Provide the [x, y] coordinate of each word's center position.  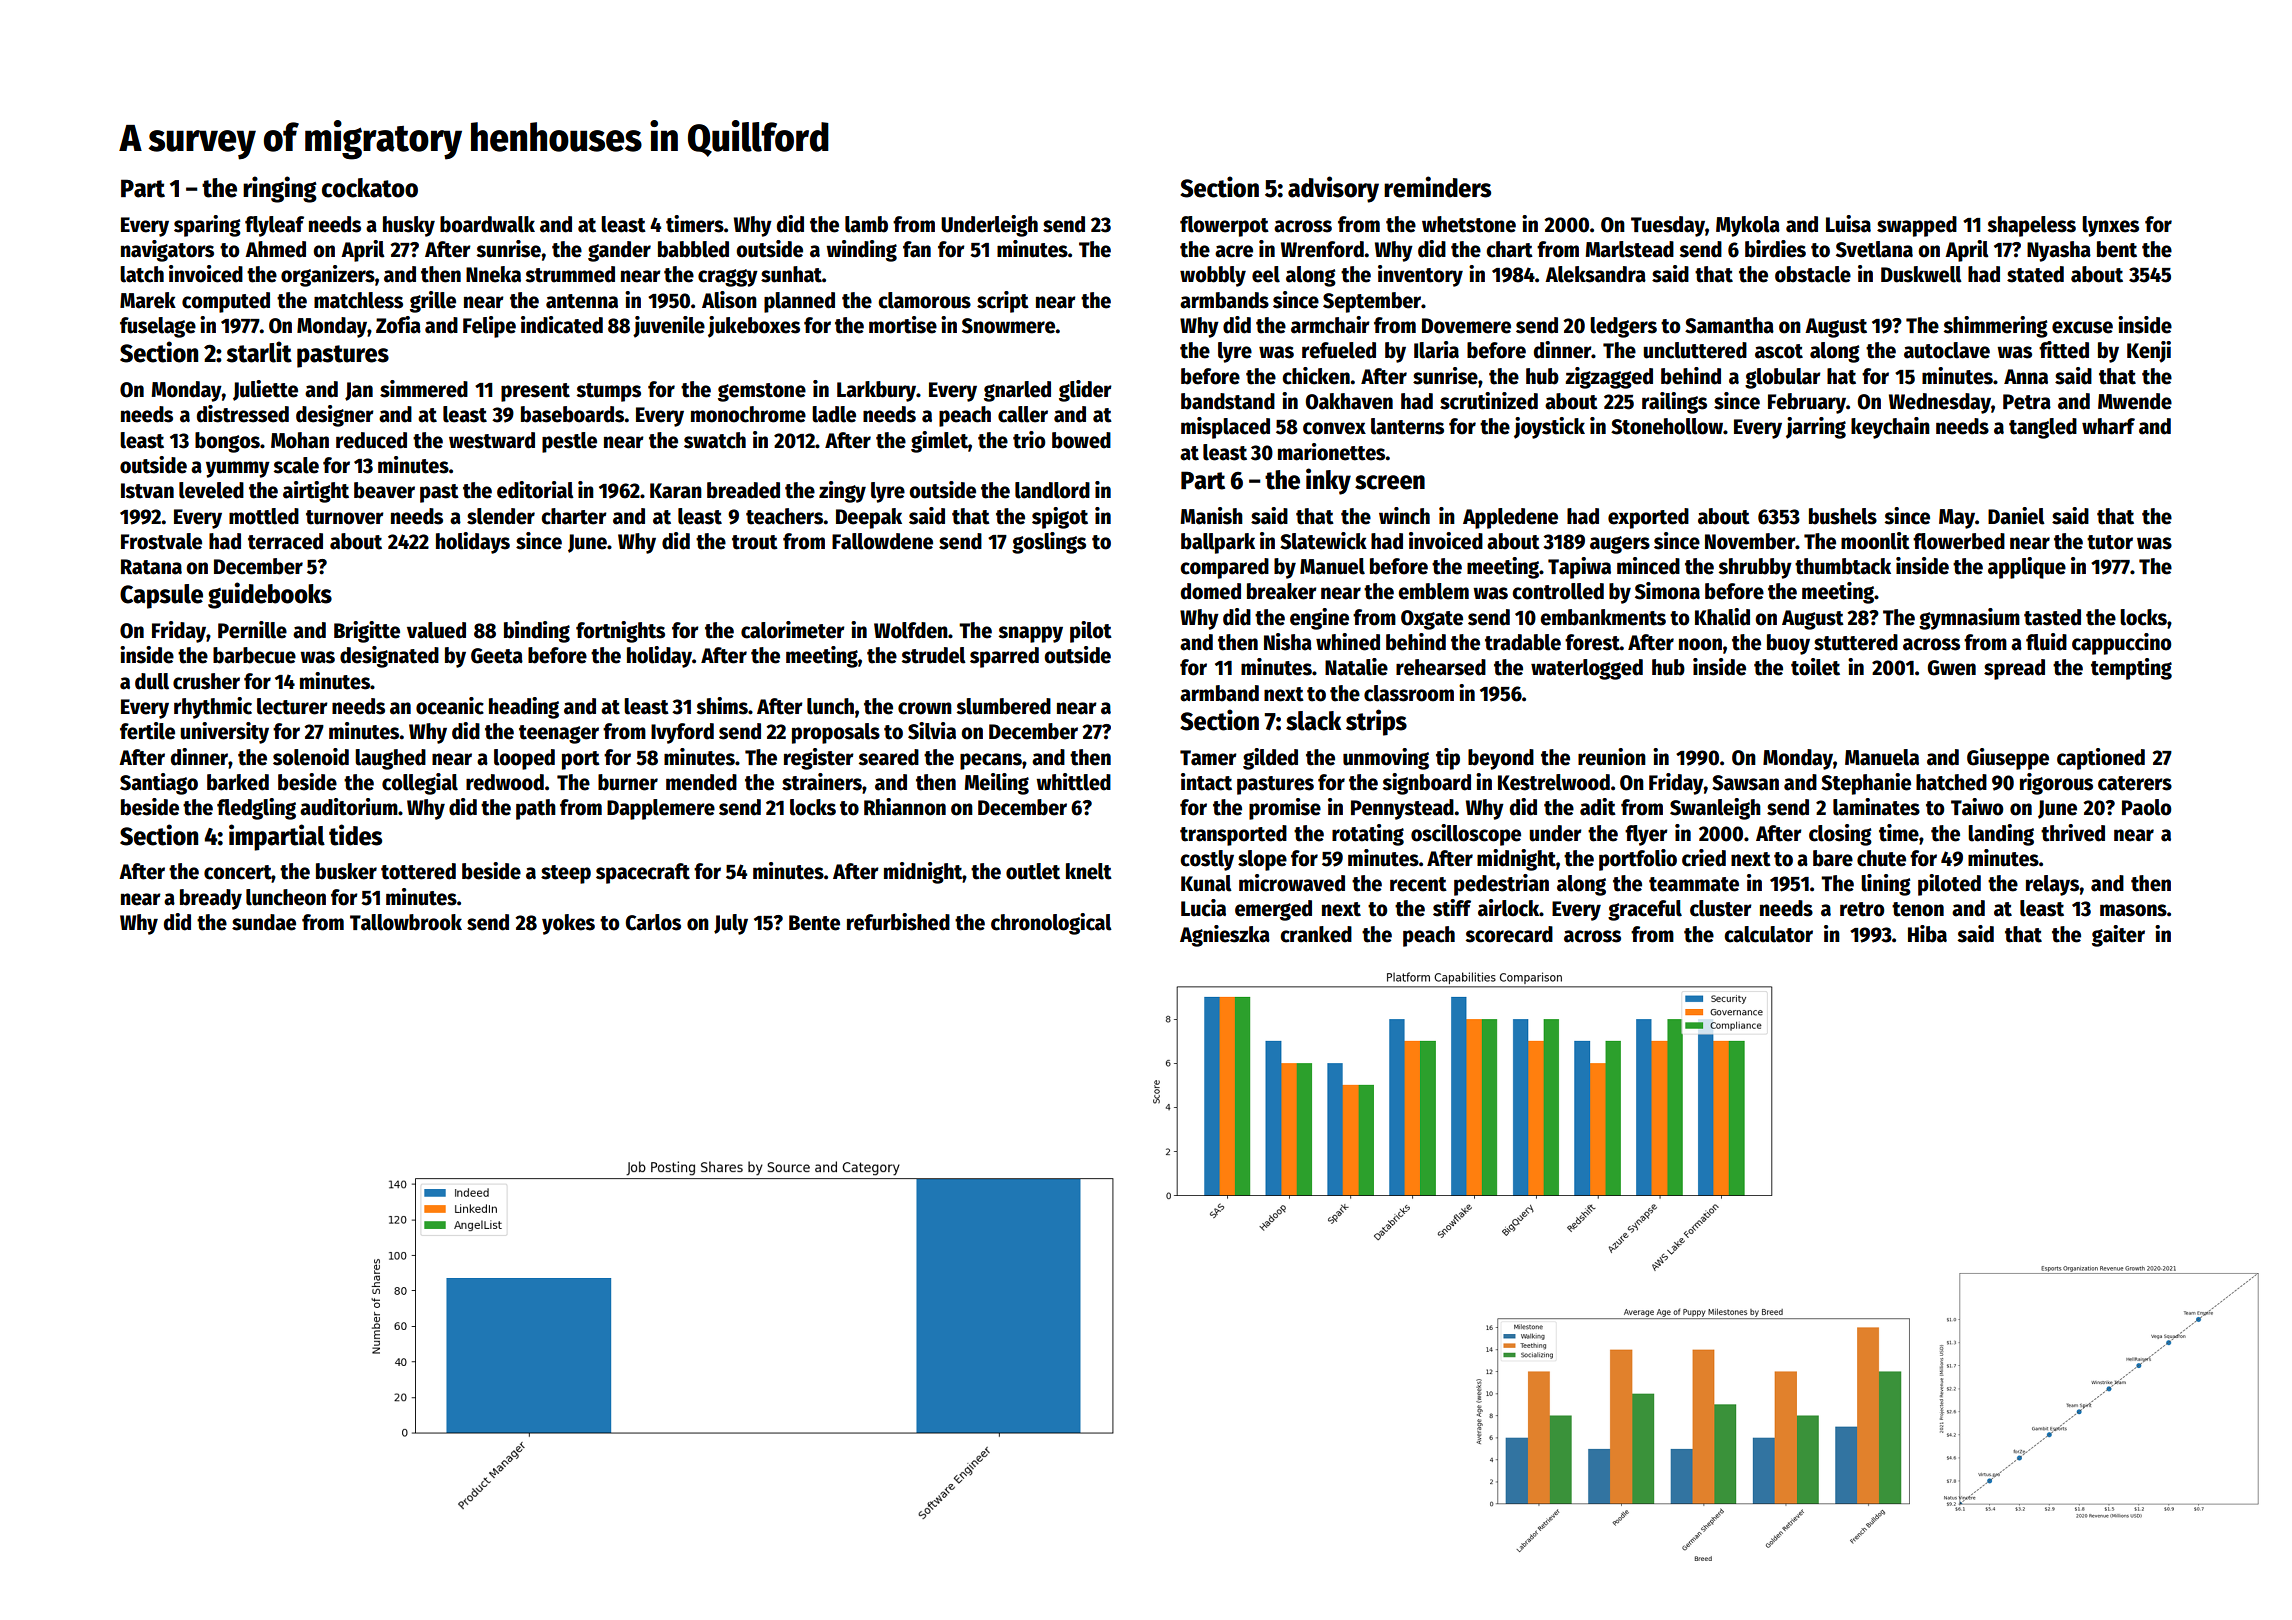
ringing [280, 189]
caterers [2135, 783]
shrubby [1755, 568]
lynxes [2110, 226]
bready [211, 899]
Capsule [161, 596]
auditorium [349, 807]
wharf [2108, 426]
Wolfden [911, 630]
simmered [424, 389]
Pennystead [1402, 809]
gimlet [939, 442]
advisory [1333, 189]
